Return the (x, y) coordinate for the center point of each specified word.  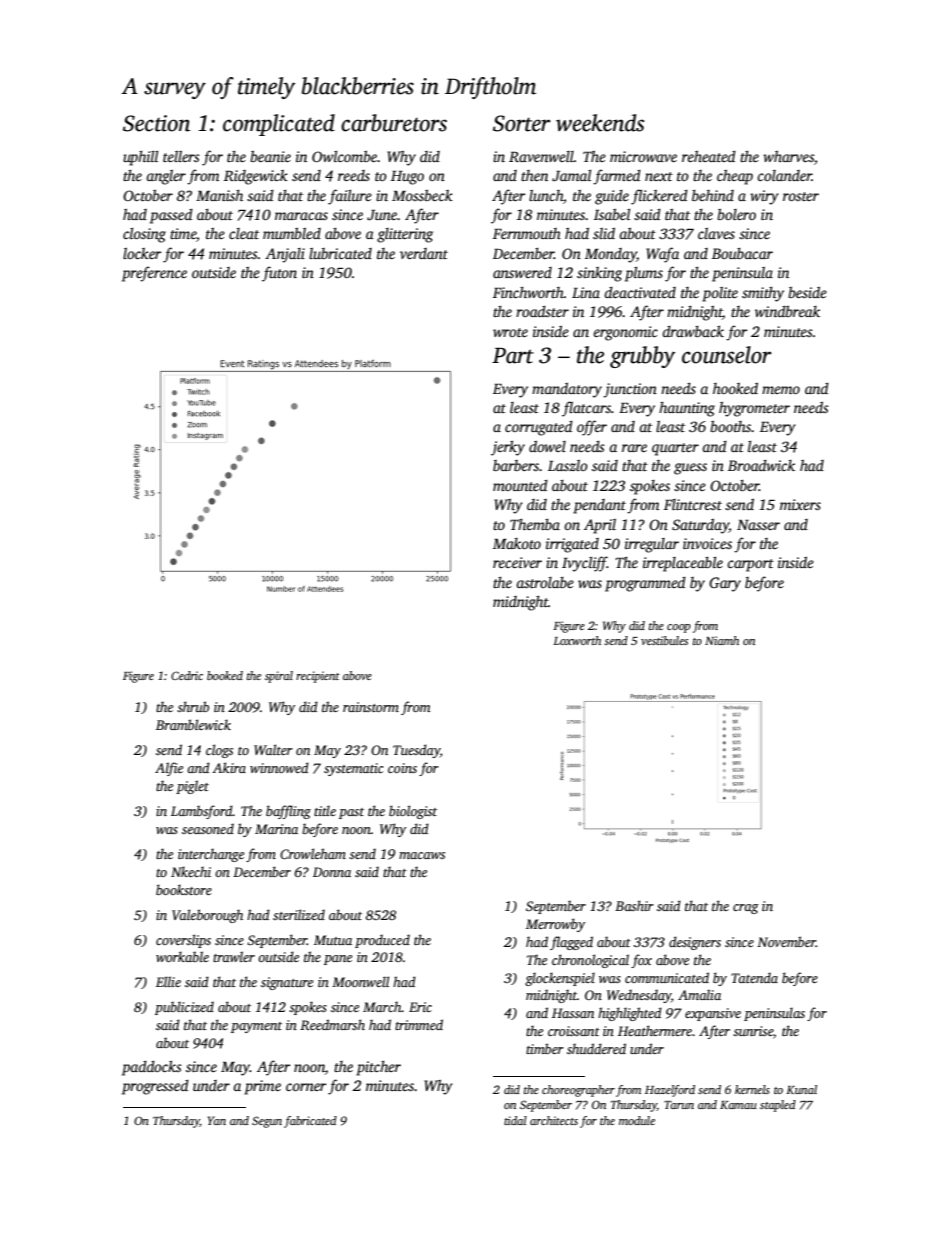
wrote (510, 332)
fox (641, 961)
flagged (571, 943)
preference (154, 274)
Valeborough (207, 916)
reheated (709, 156)
